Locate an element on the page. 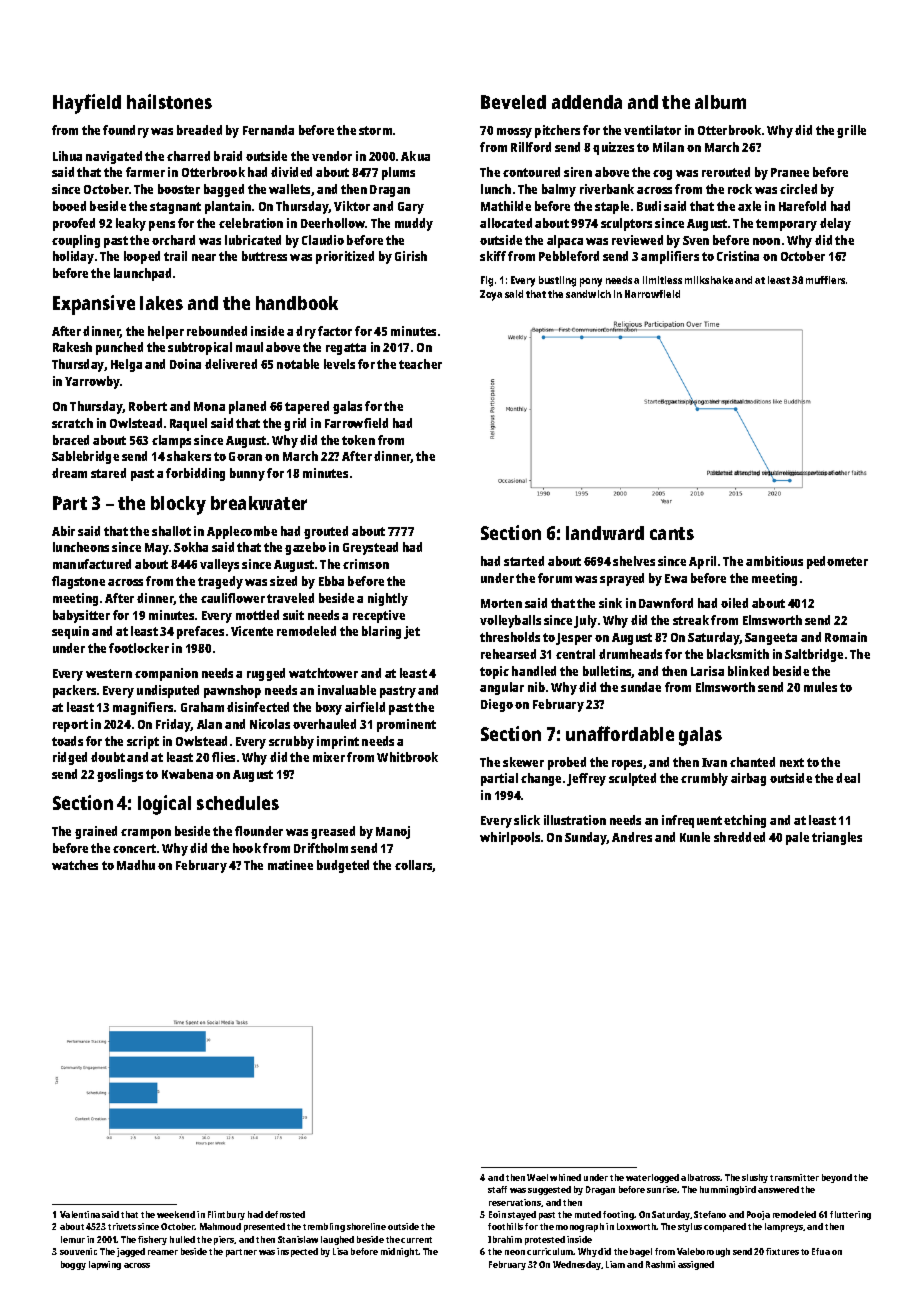 The width and height of the page is (924, 1308). skiff is located at coordinates (493, 256).
